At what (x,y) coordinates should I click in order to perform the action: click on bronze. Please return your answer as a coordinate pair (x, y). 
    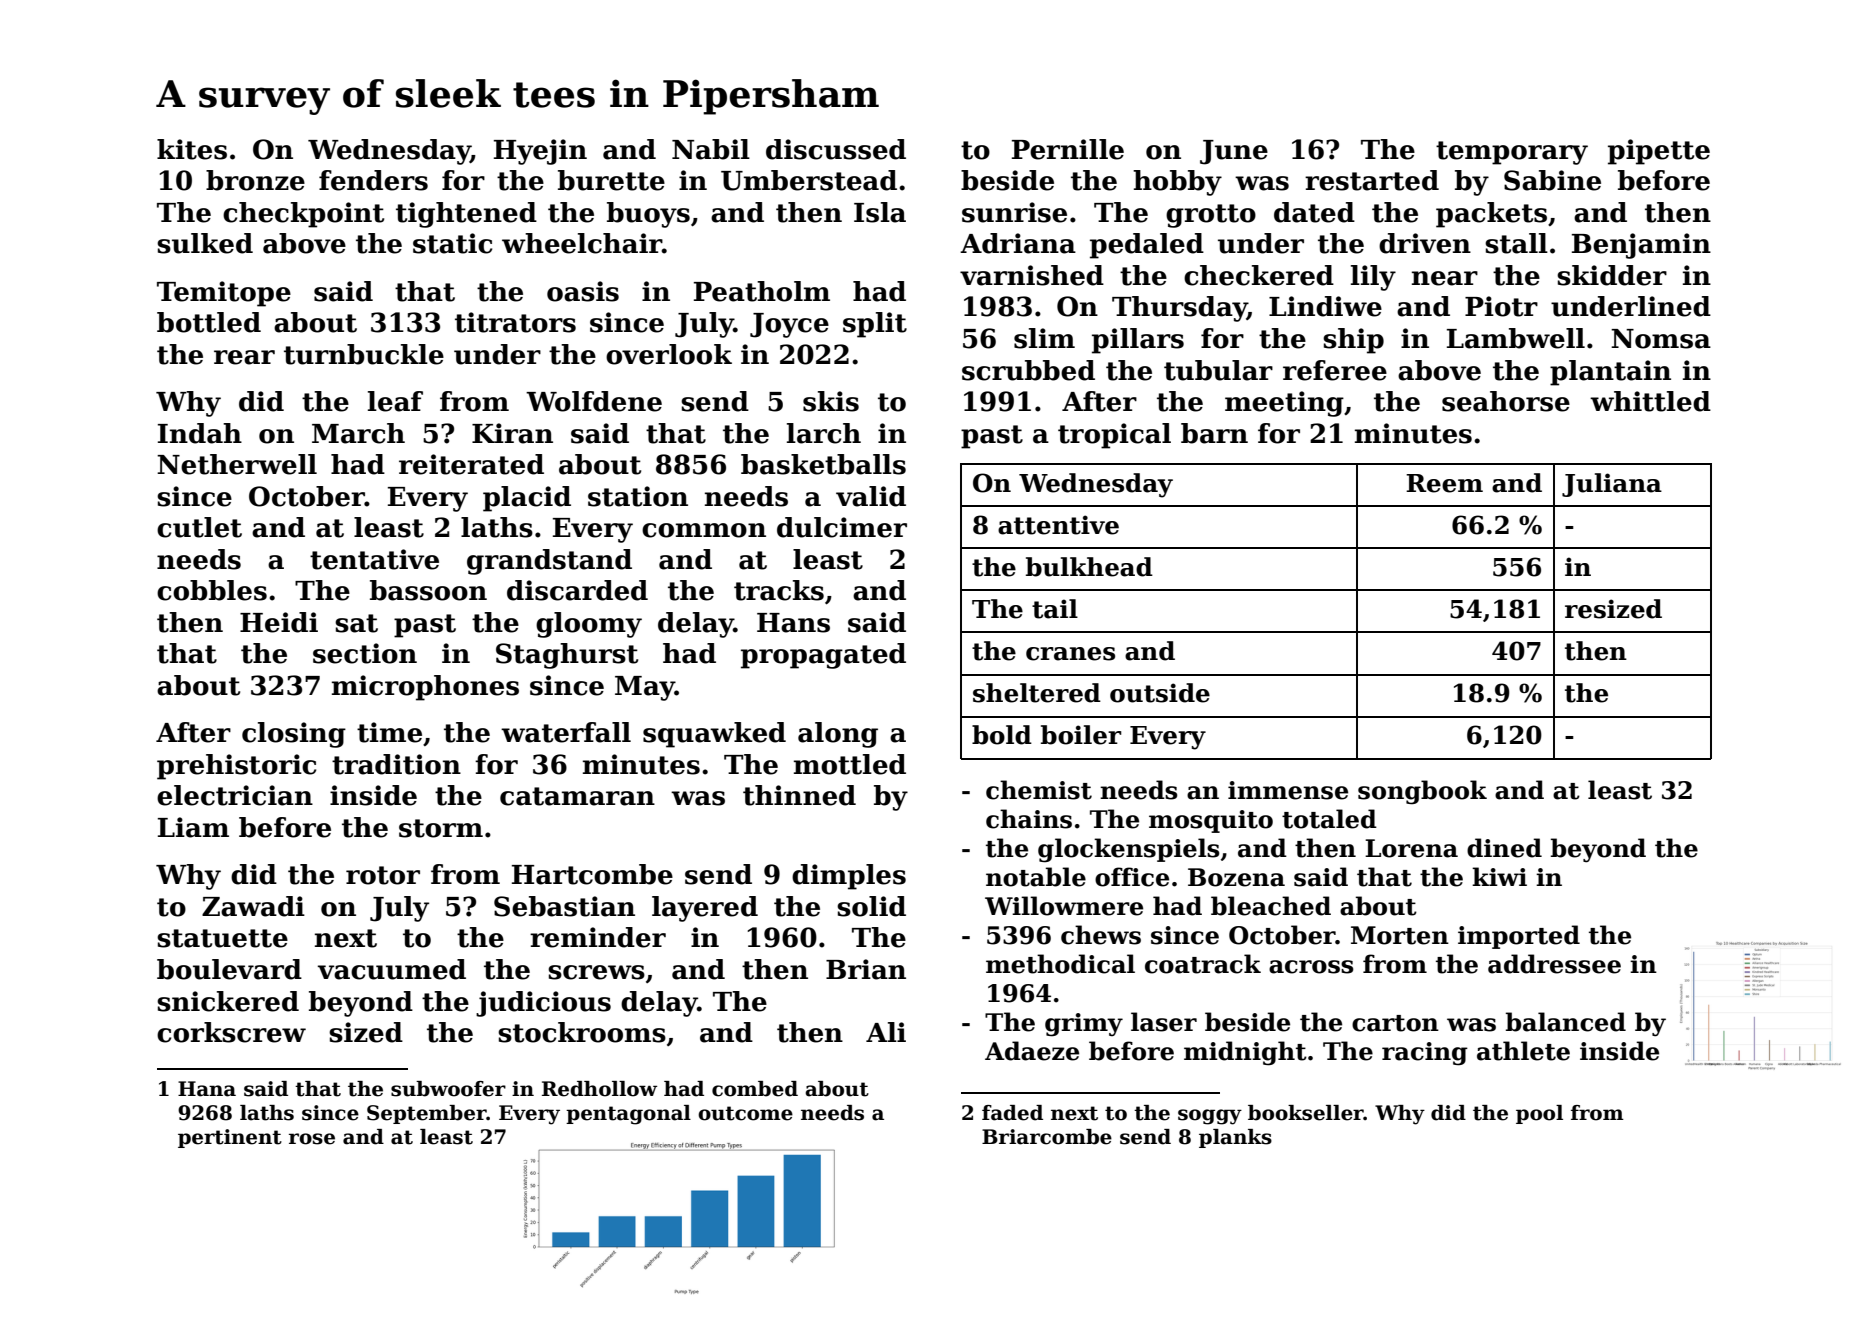
    Looking at the image, I should click on (255, 180).
